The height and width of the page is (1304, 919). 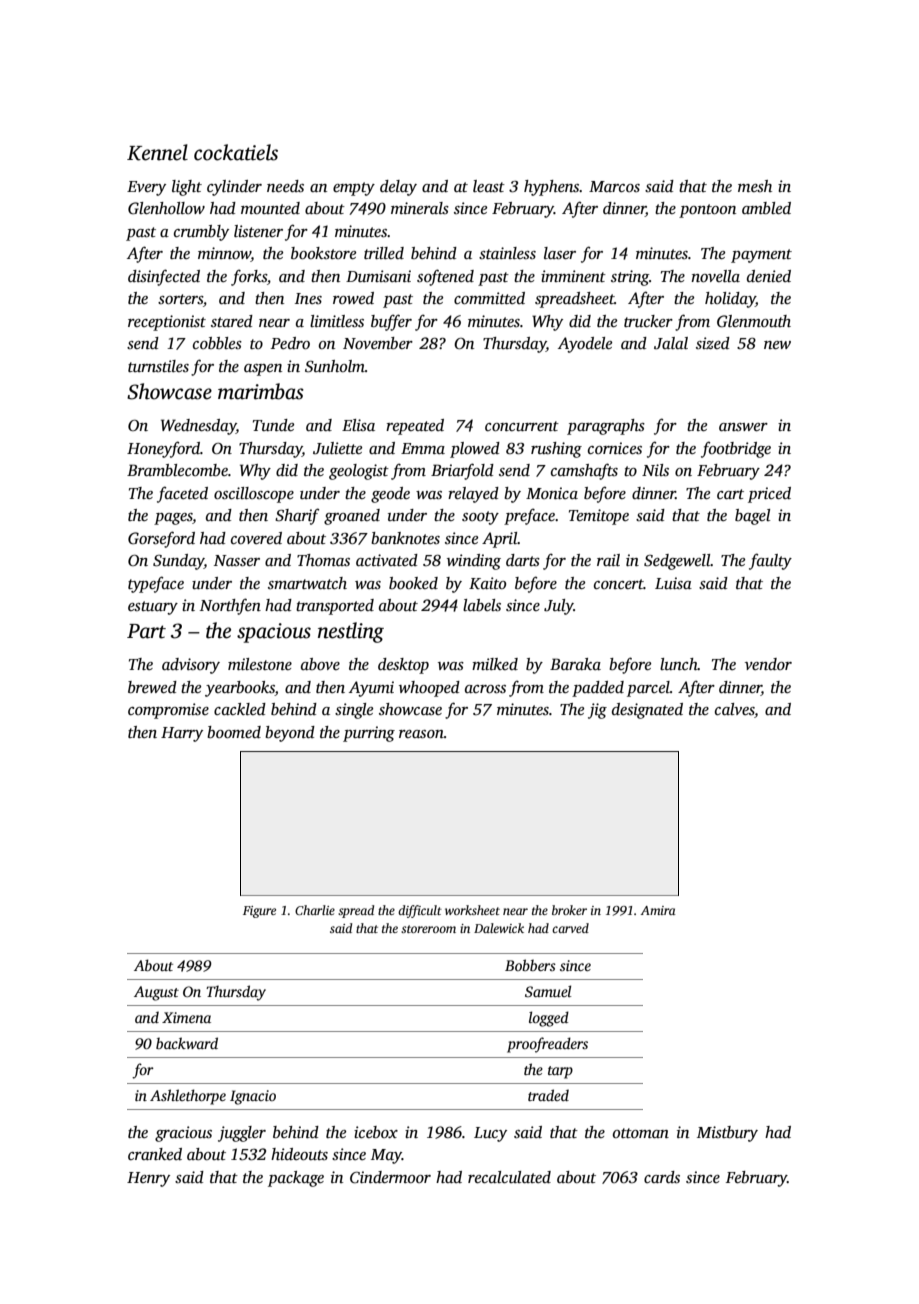 I want to click on Charlie, so click(x=315, y=910).
